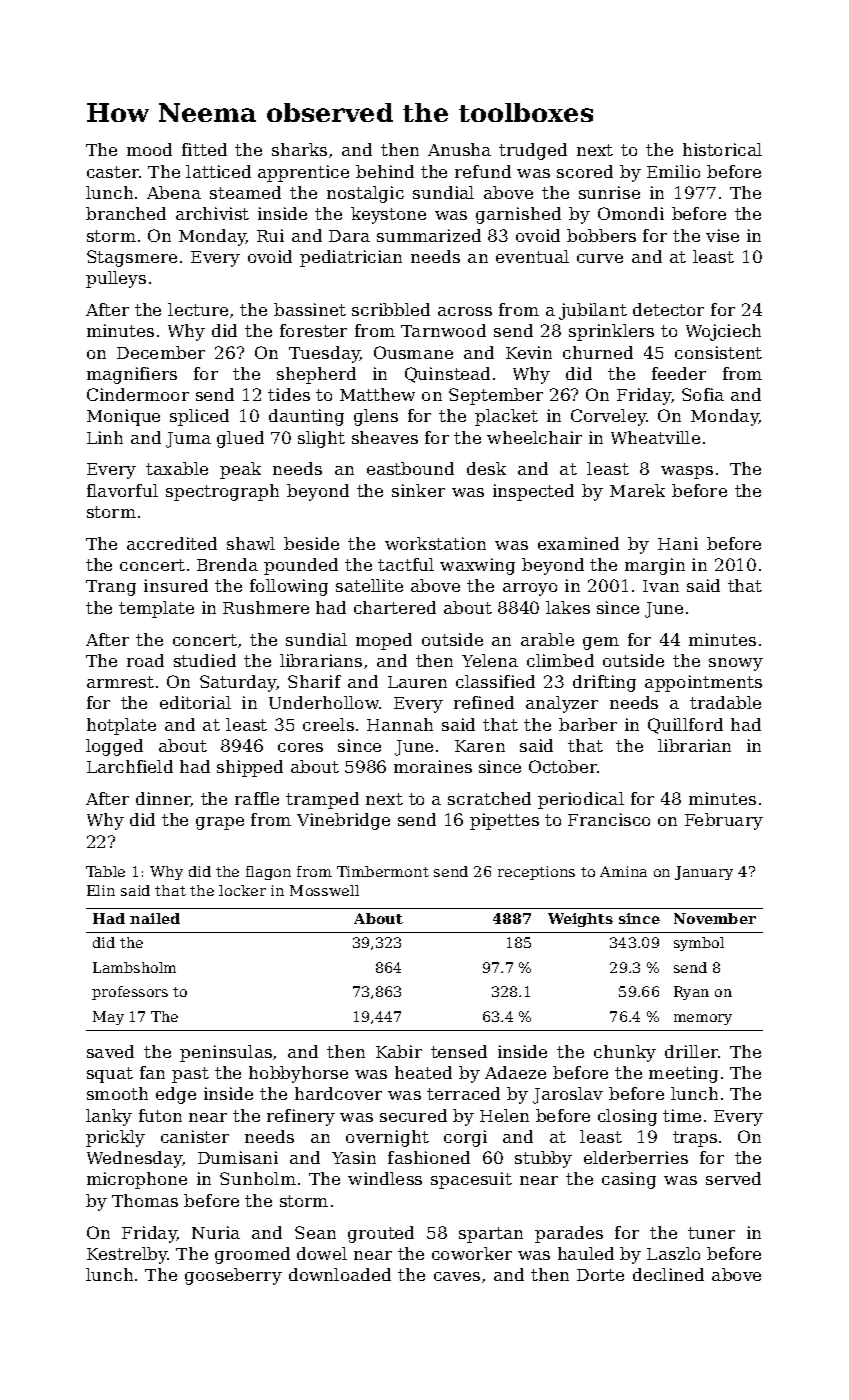 Image resolution: width=849 pixels, height=1400 pixels. Describe the element at coordinates (111, 588) in the page. I see `Trang` at that location.
